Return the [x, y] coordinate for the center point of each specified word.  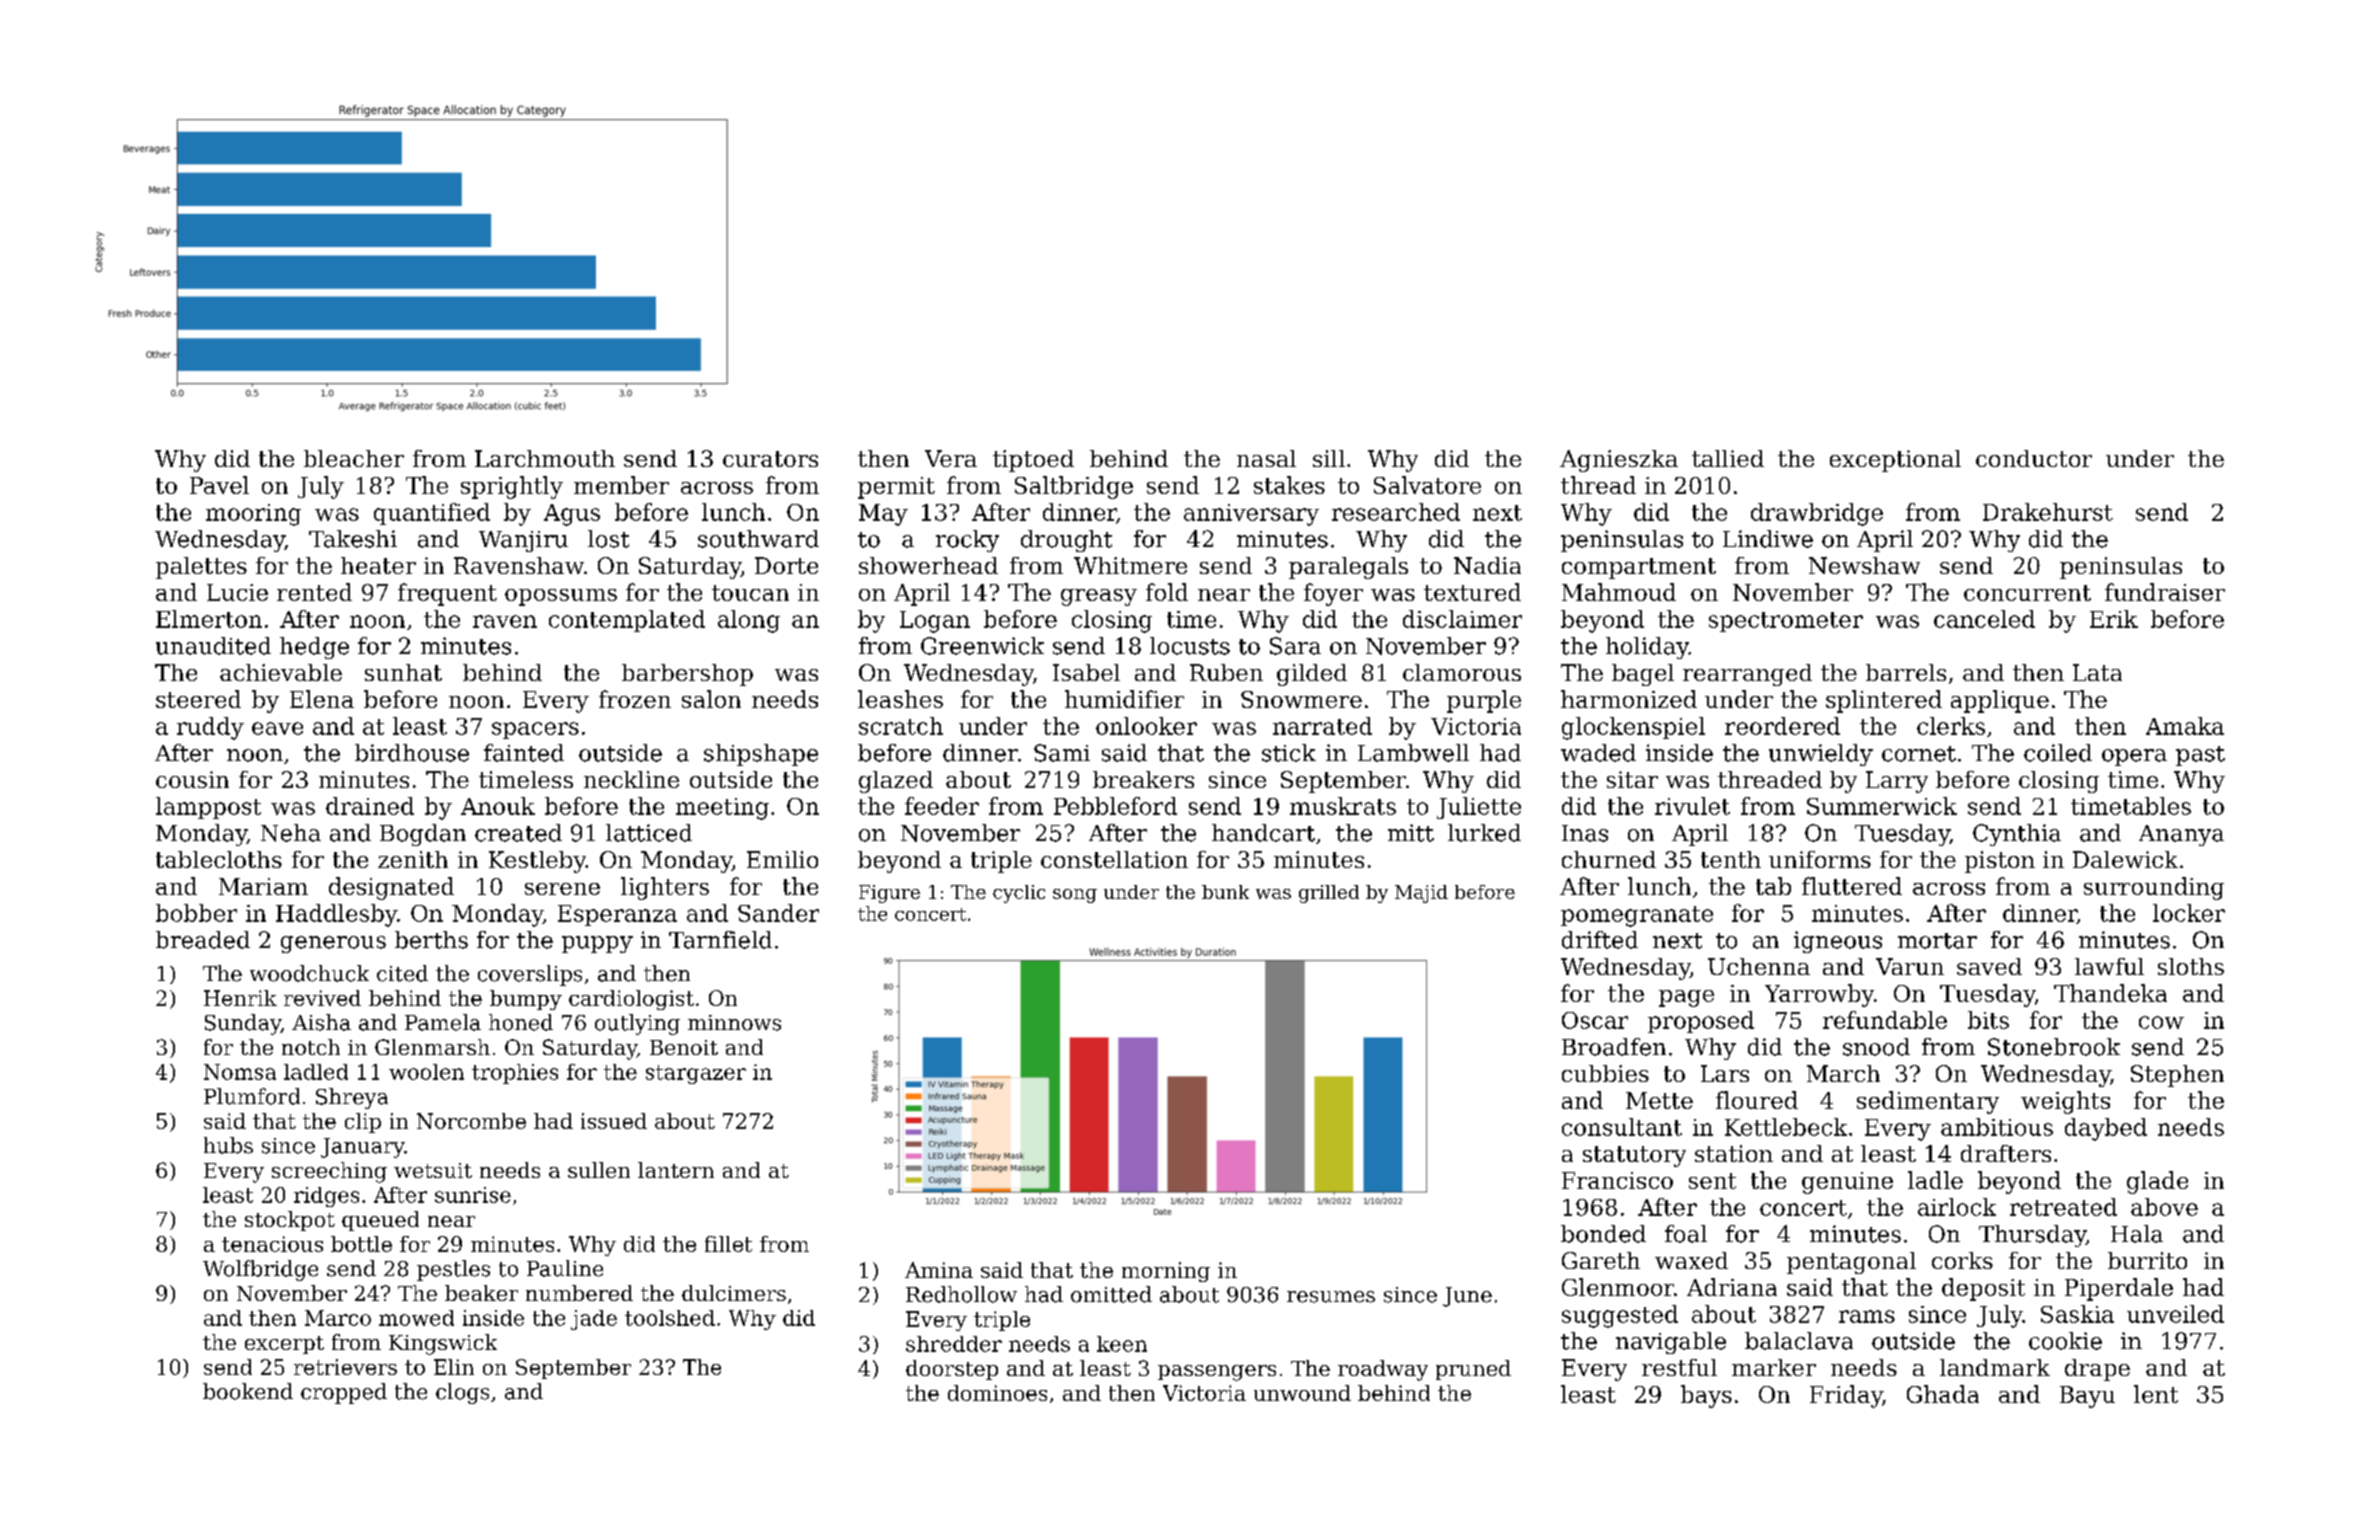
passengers [1217, 1373]
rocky [967, 541]
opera [2134, 757]
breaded [203, 940]
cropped [344, 1393]
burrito [2147, 1260]
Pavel [219, 485]
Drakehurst [2048, 512]
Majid [1421, 894]
